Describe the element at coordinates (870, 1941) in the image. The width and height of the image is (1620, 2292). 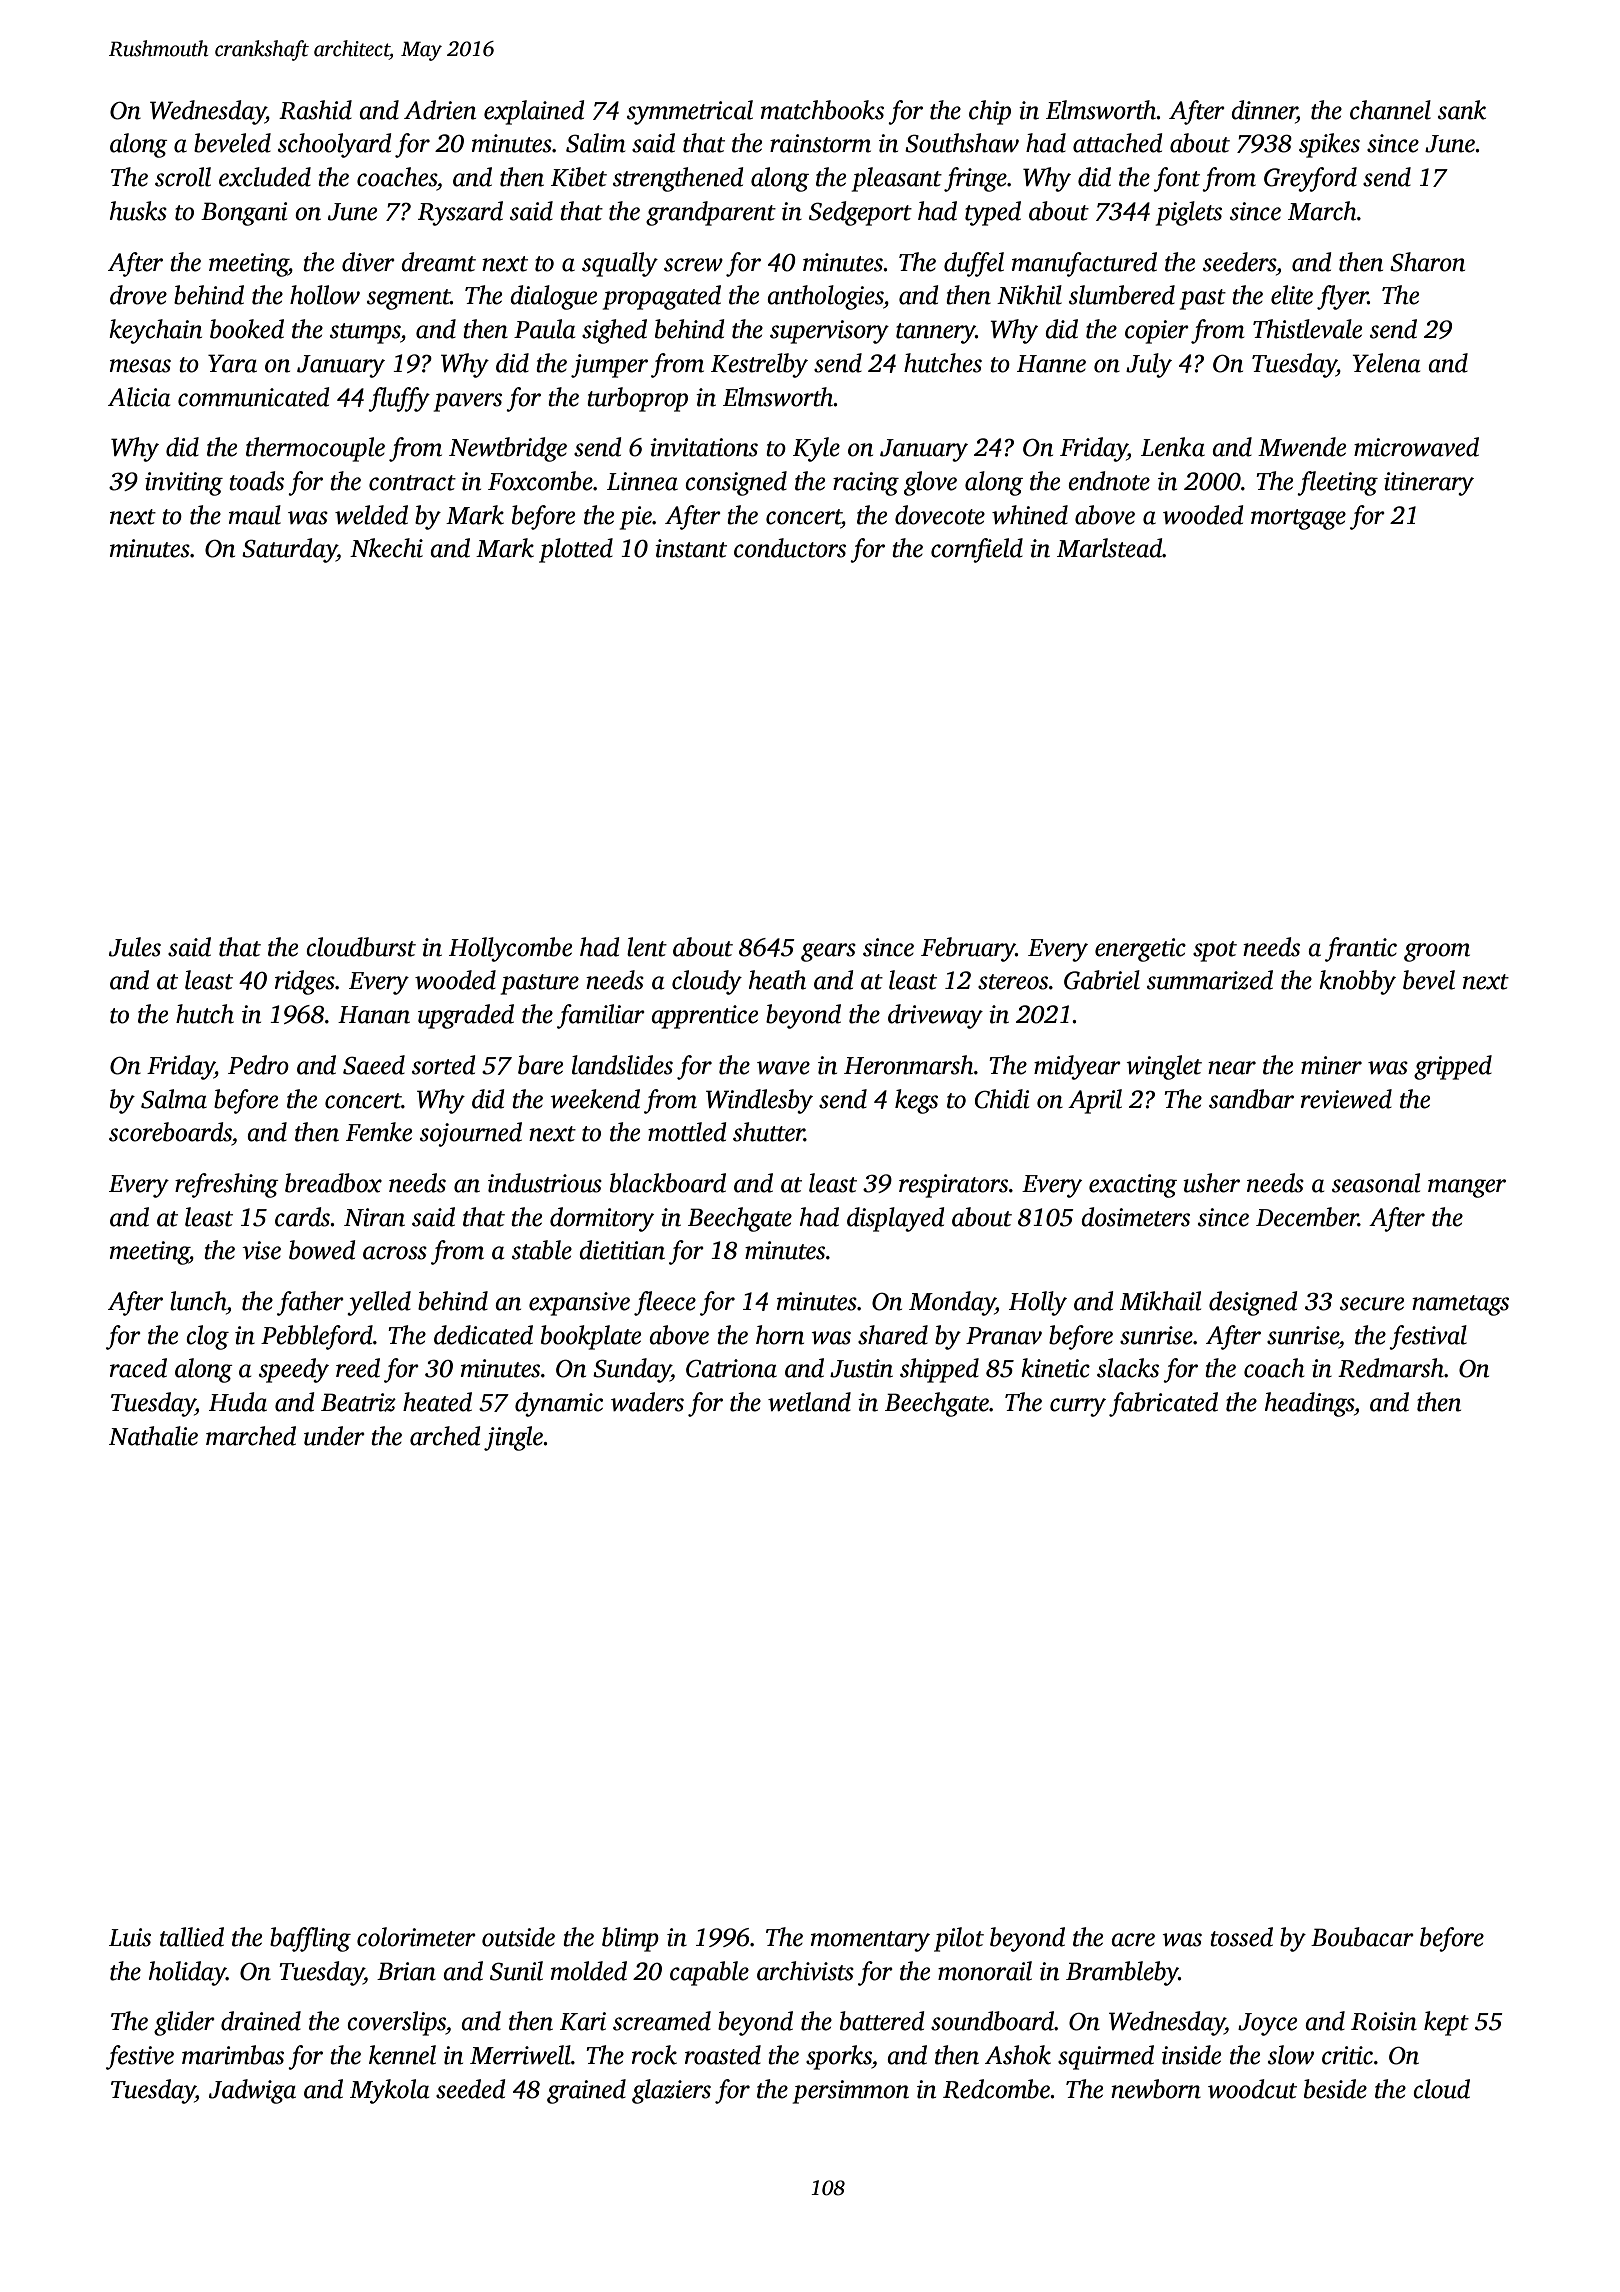
I see `momentary` at that location.
